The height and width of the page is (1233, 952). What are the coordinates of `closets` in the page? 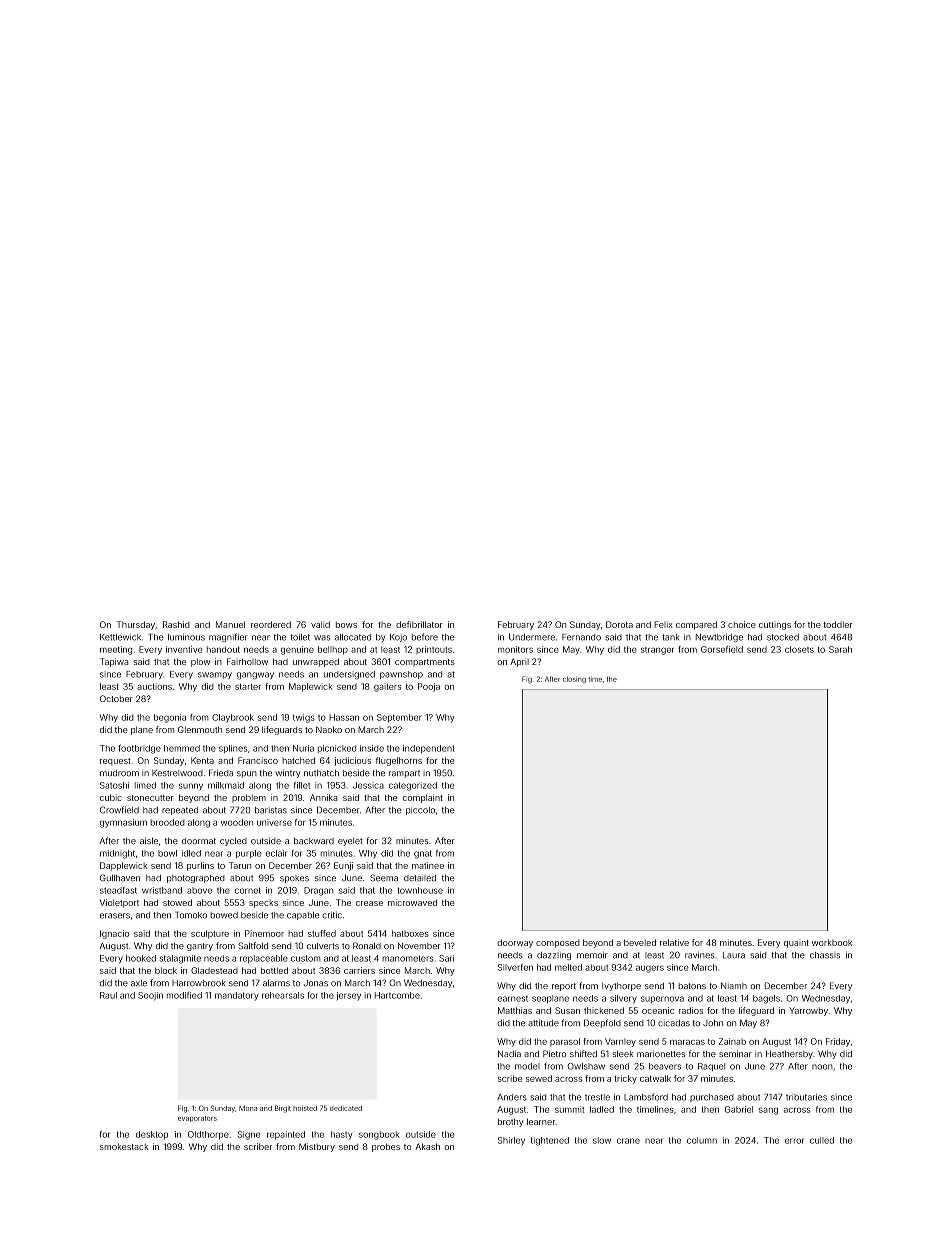 It's located at (799, 649).
